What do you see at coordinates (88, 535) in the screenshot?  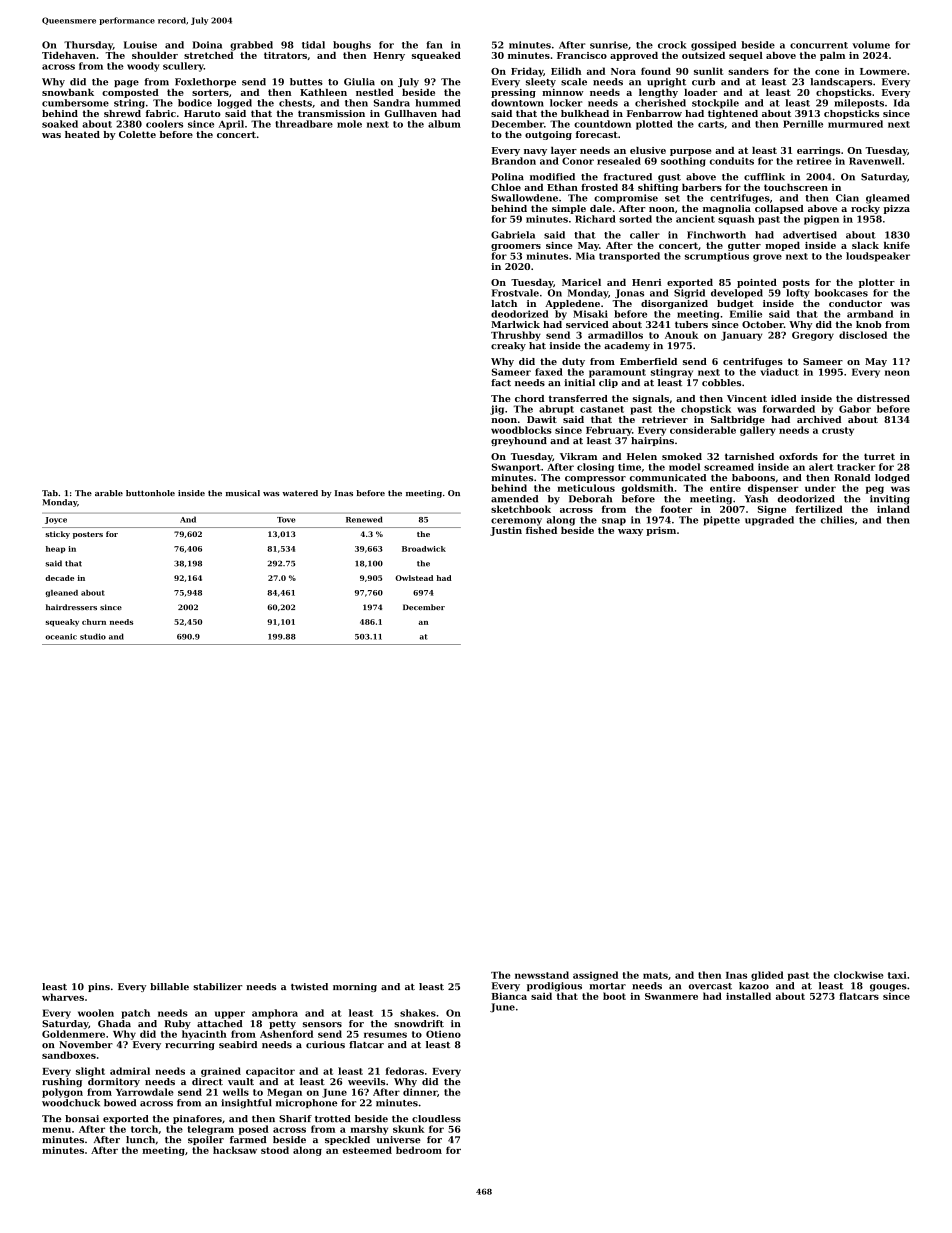 I see `posters` at bounding box center [88, 535].
